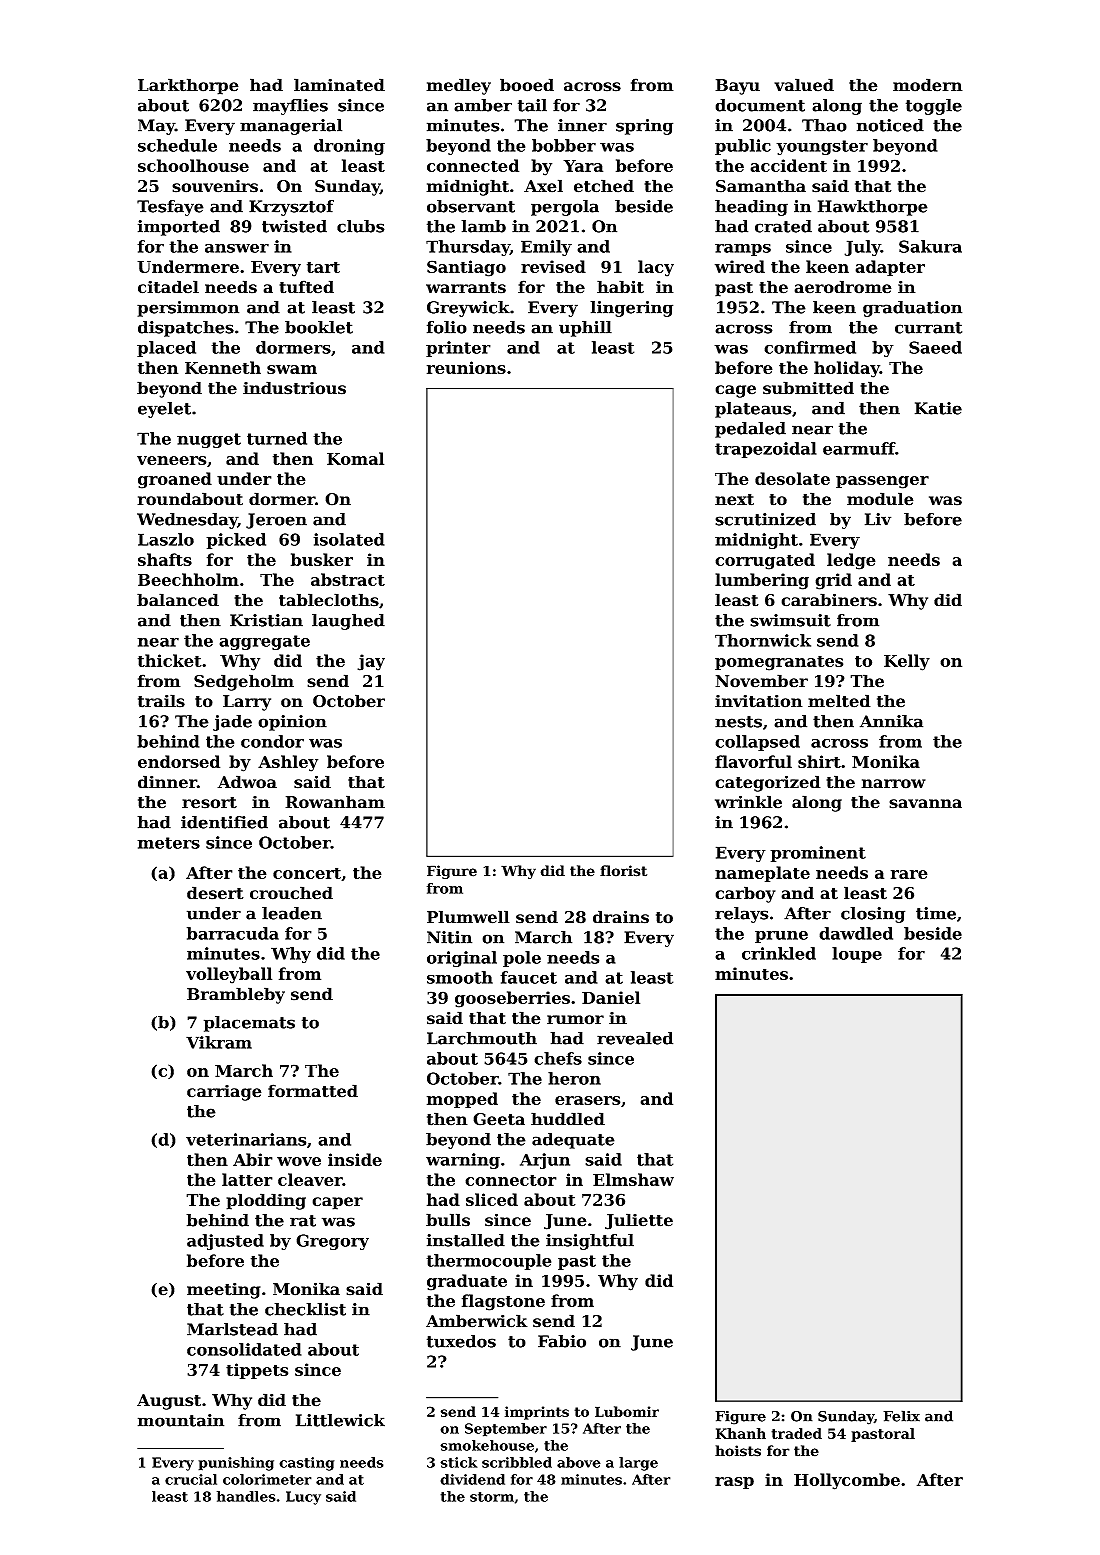 Image resolution: width=1100 pixels, height=1555 pixels. What do you see at coordinates (303, 1498) in the screenshot?
I see `Lucy` at bounding box center [303, 1498].
